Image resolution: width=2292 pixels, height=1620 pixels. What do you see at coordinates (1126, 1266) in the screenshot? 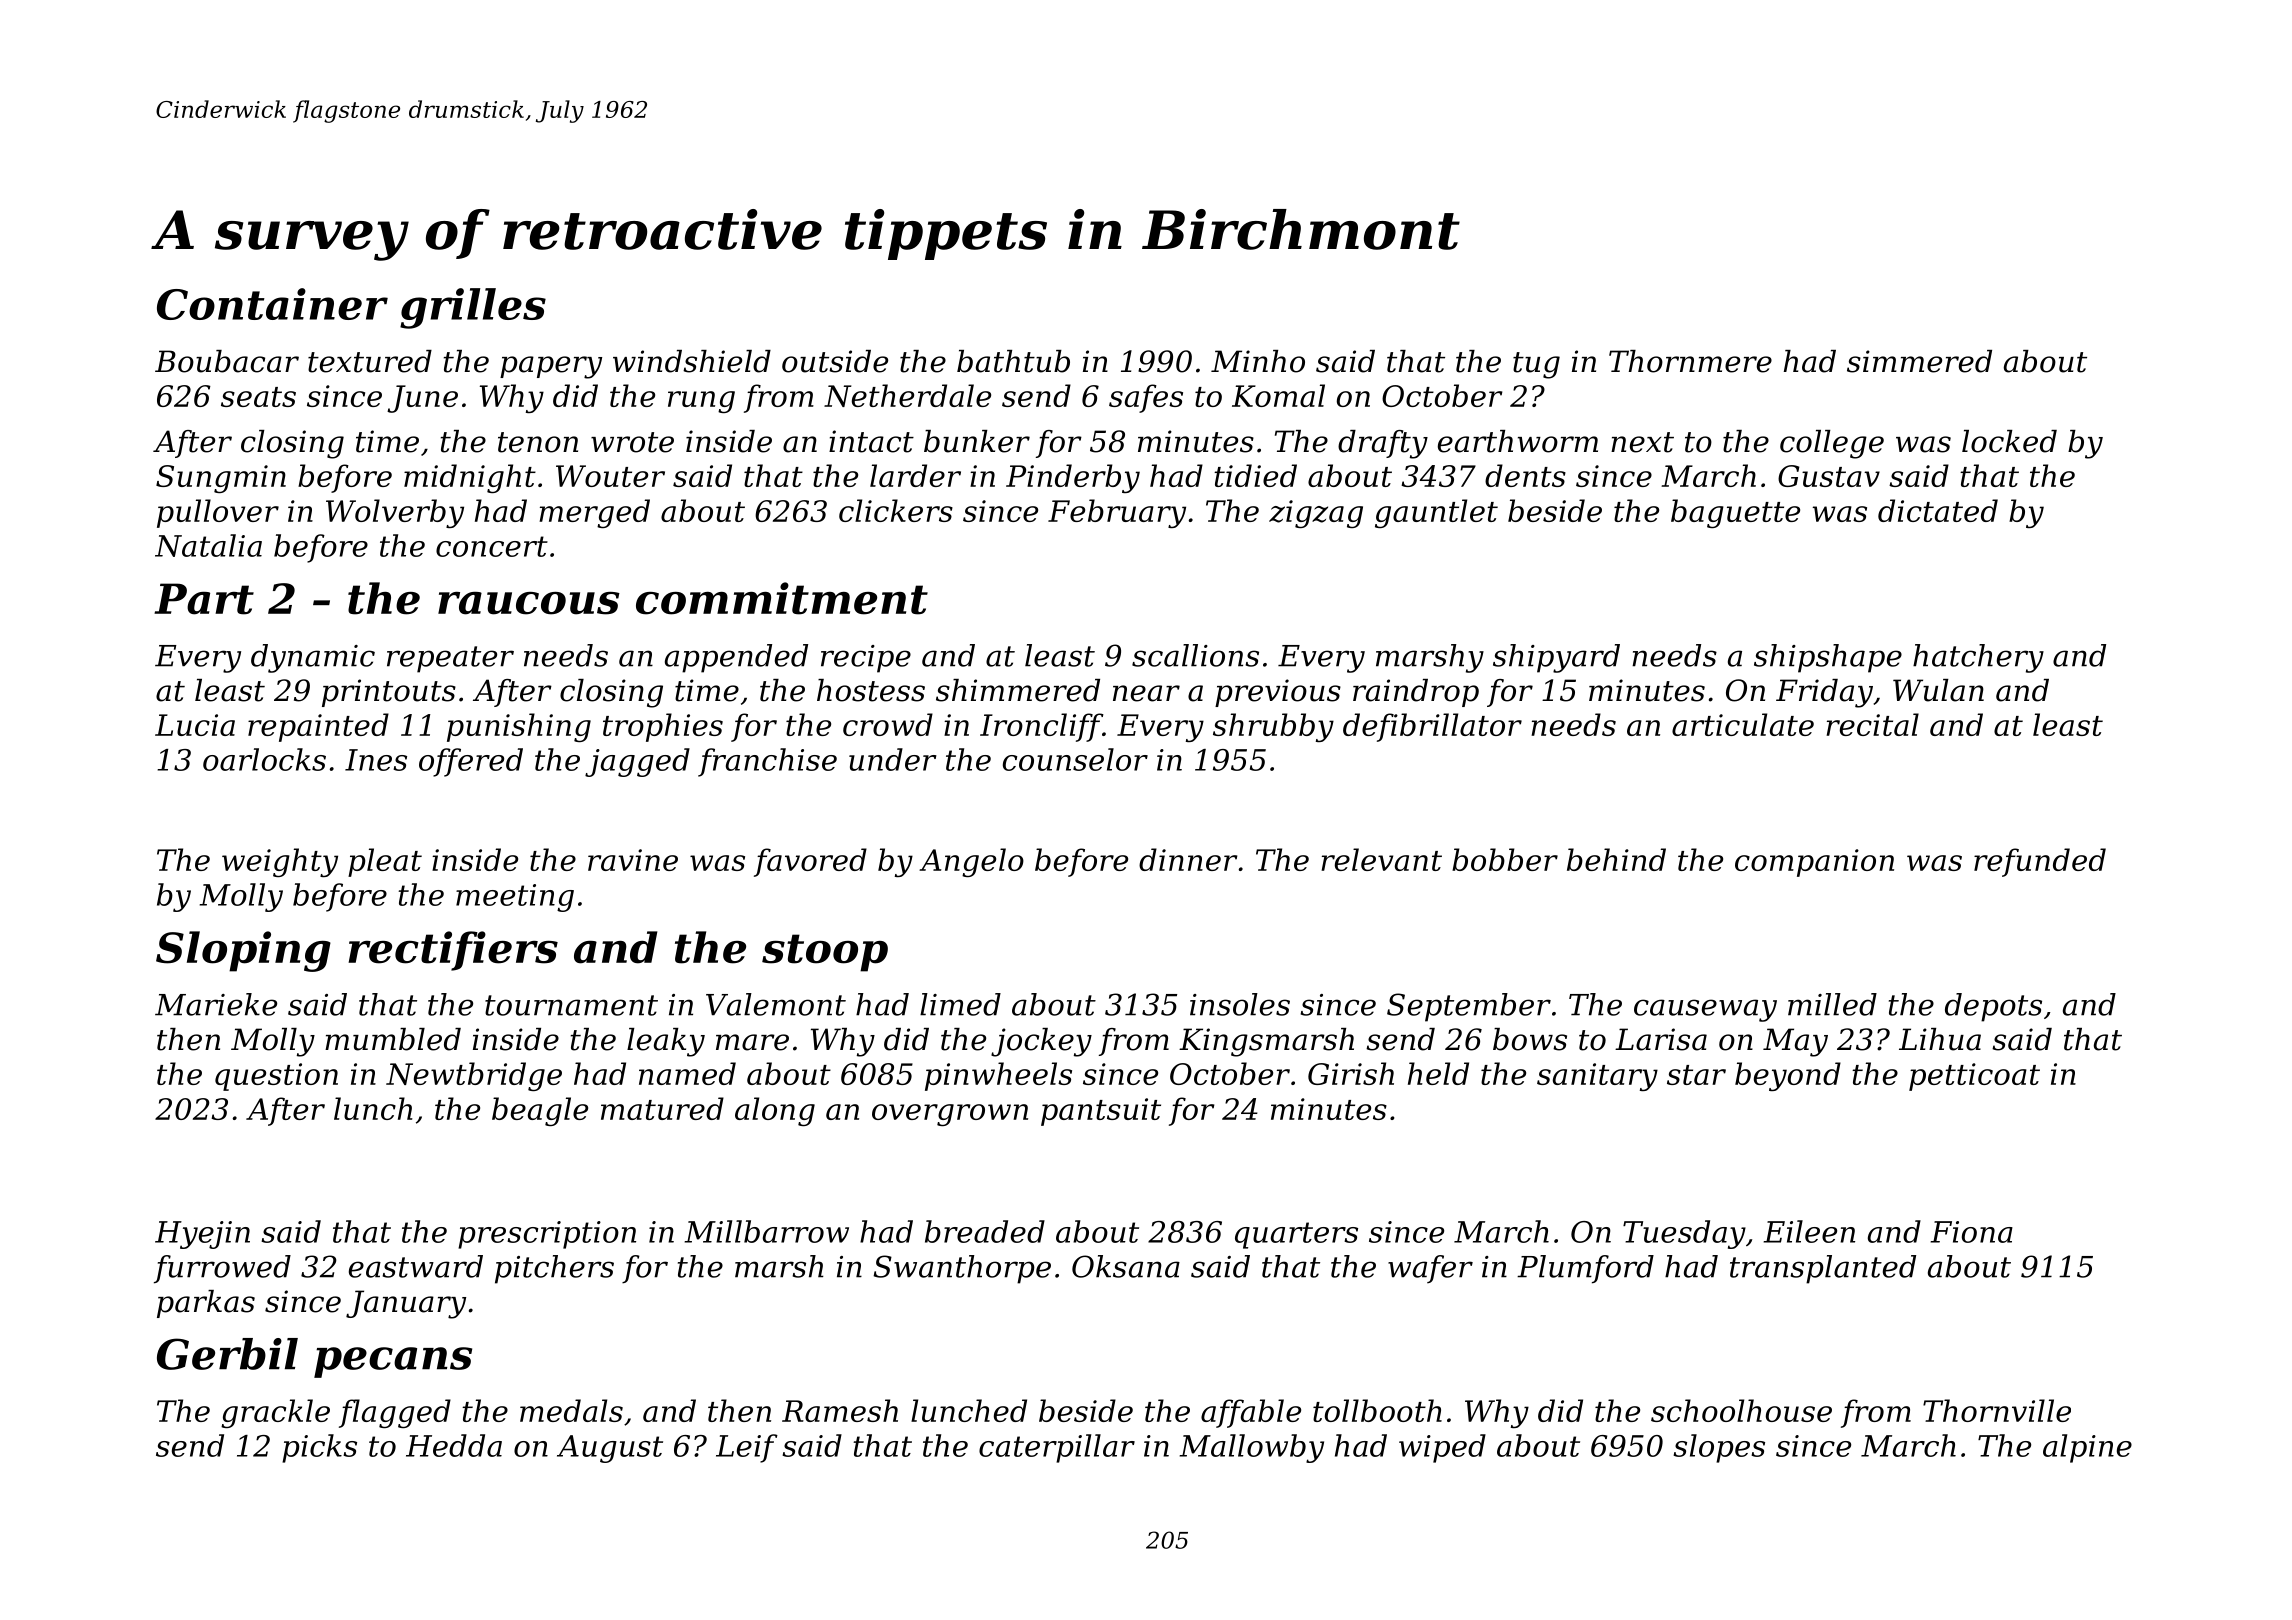
I see `Oksana` at bounding box center [1126, 1266].
